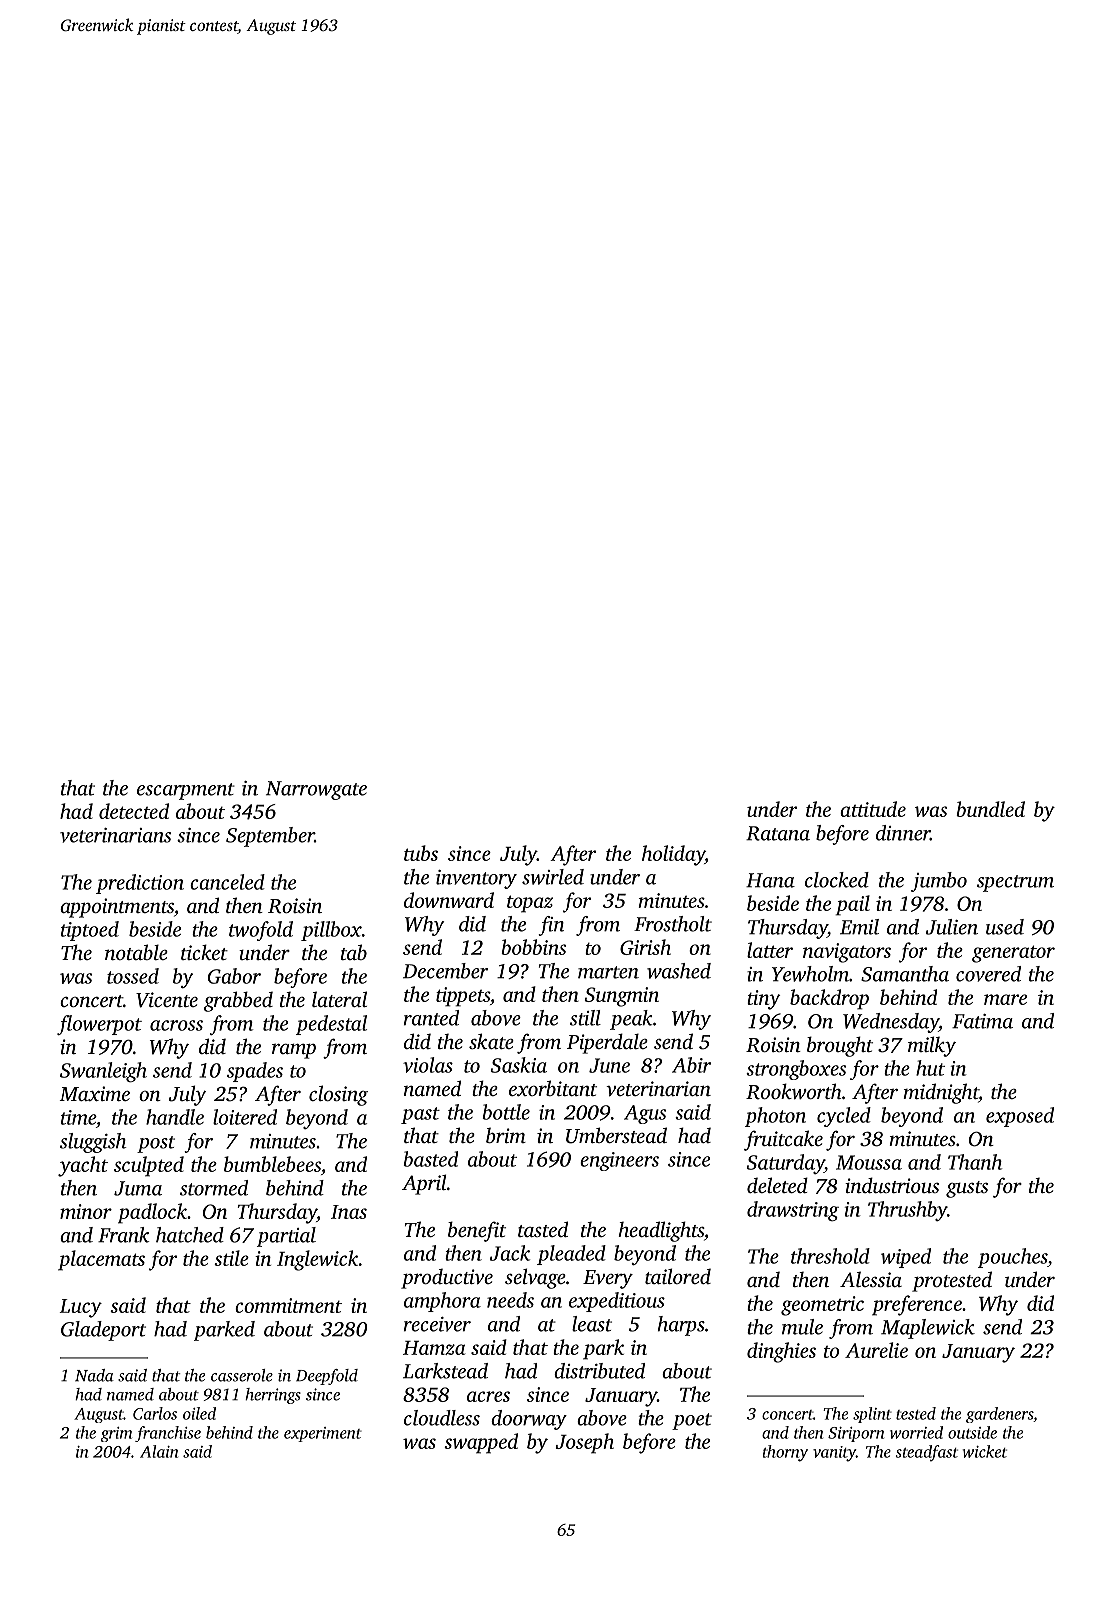  Describe the element at coordinates (599, 1371) in the page. I see `distributed` at that location.
